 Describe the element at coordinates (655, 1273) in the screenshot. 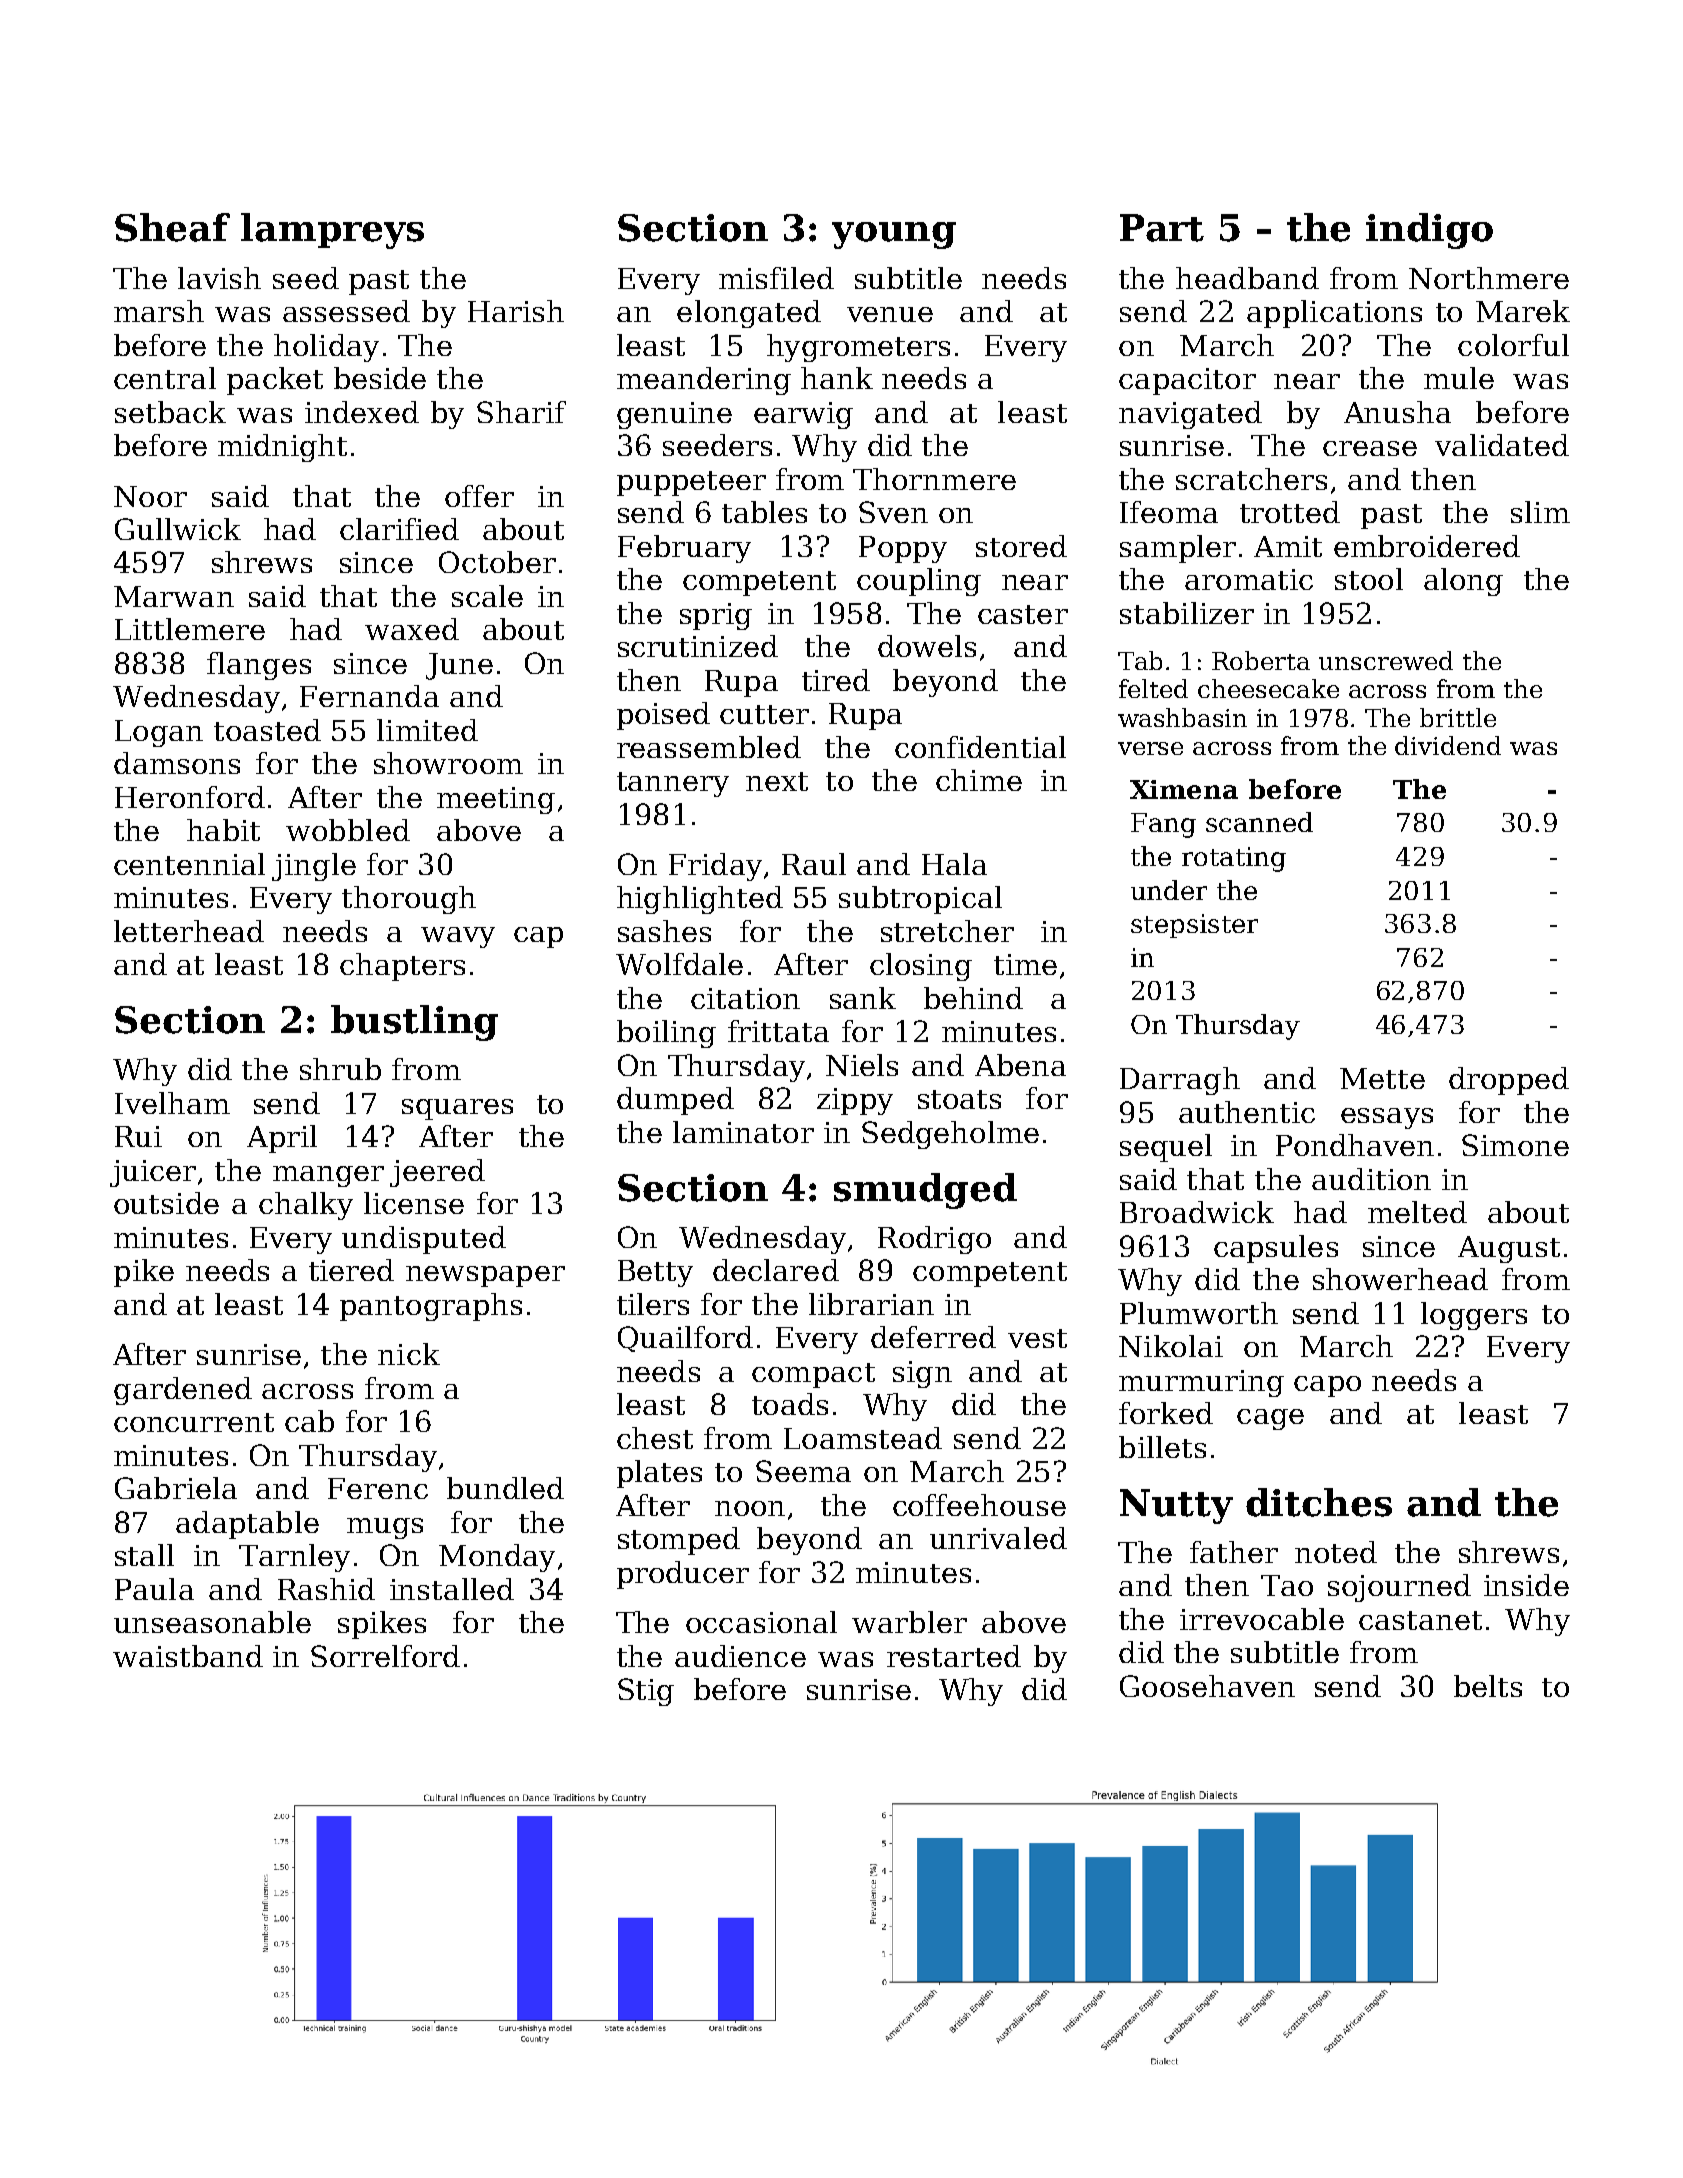

I see `Betty` at that location.
